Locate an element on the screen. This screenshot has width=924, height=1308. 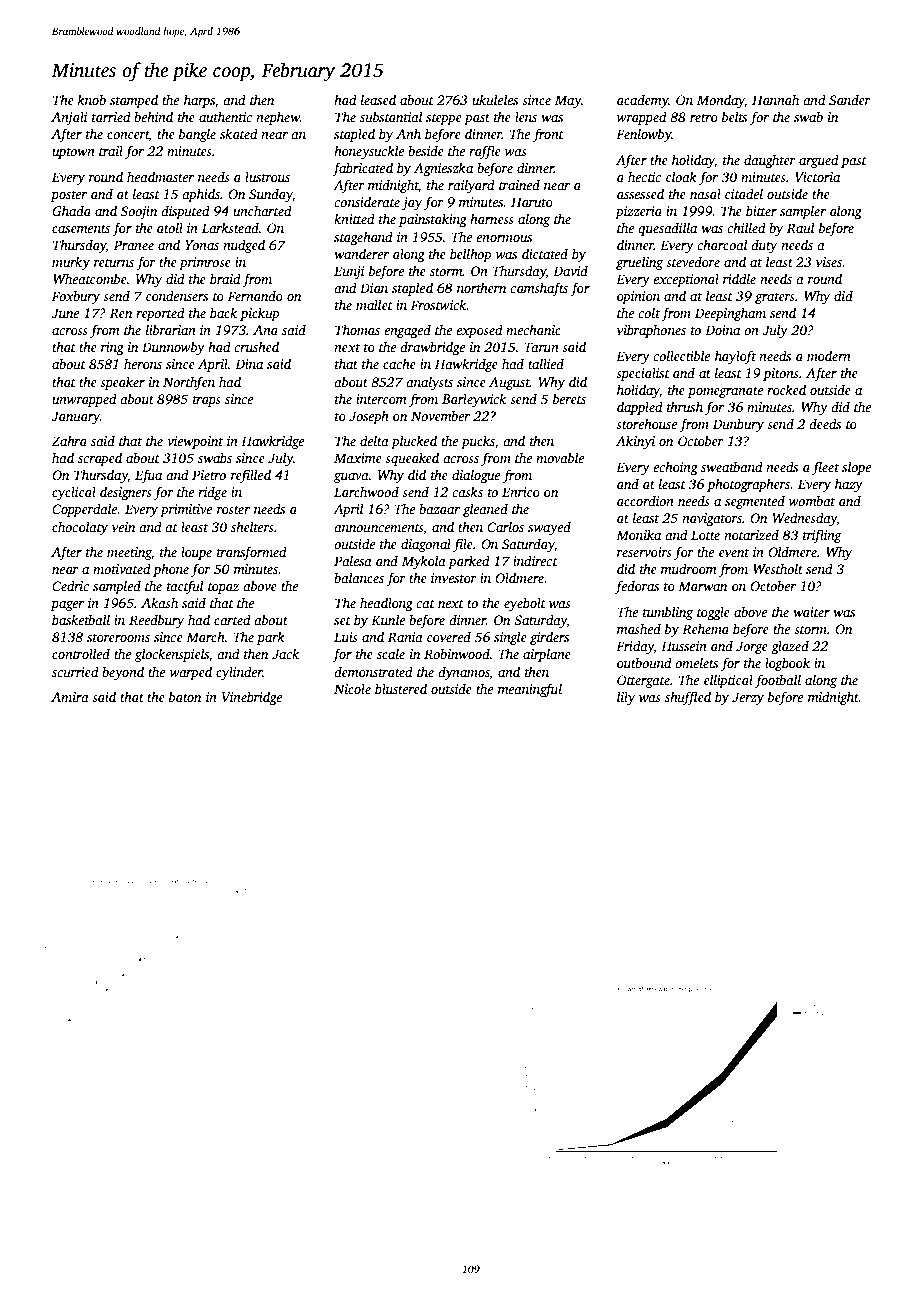
substantial is located at coordinates (391, 116).
